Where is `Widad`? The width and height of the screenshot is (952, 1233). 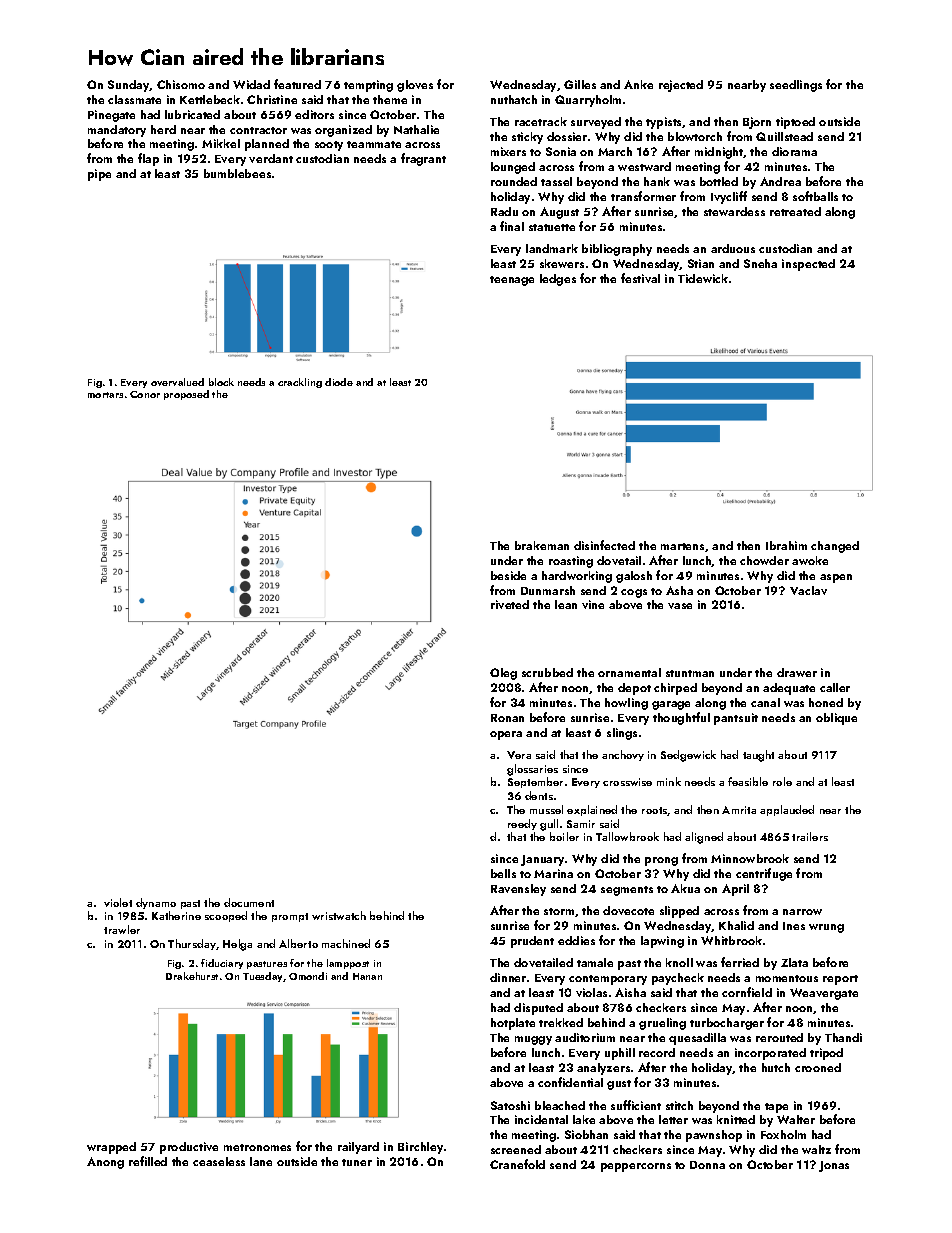 Widad is located at coordinates (251, 84).
